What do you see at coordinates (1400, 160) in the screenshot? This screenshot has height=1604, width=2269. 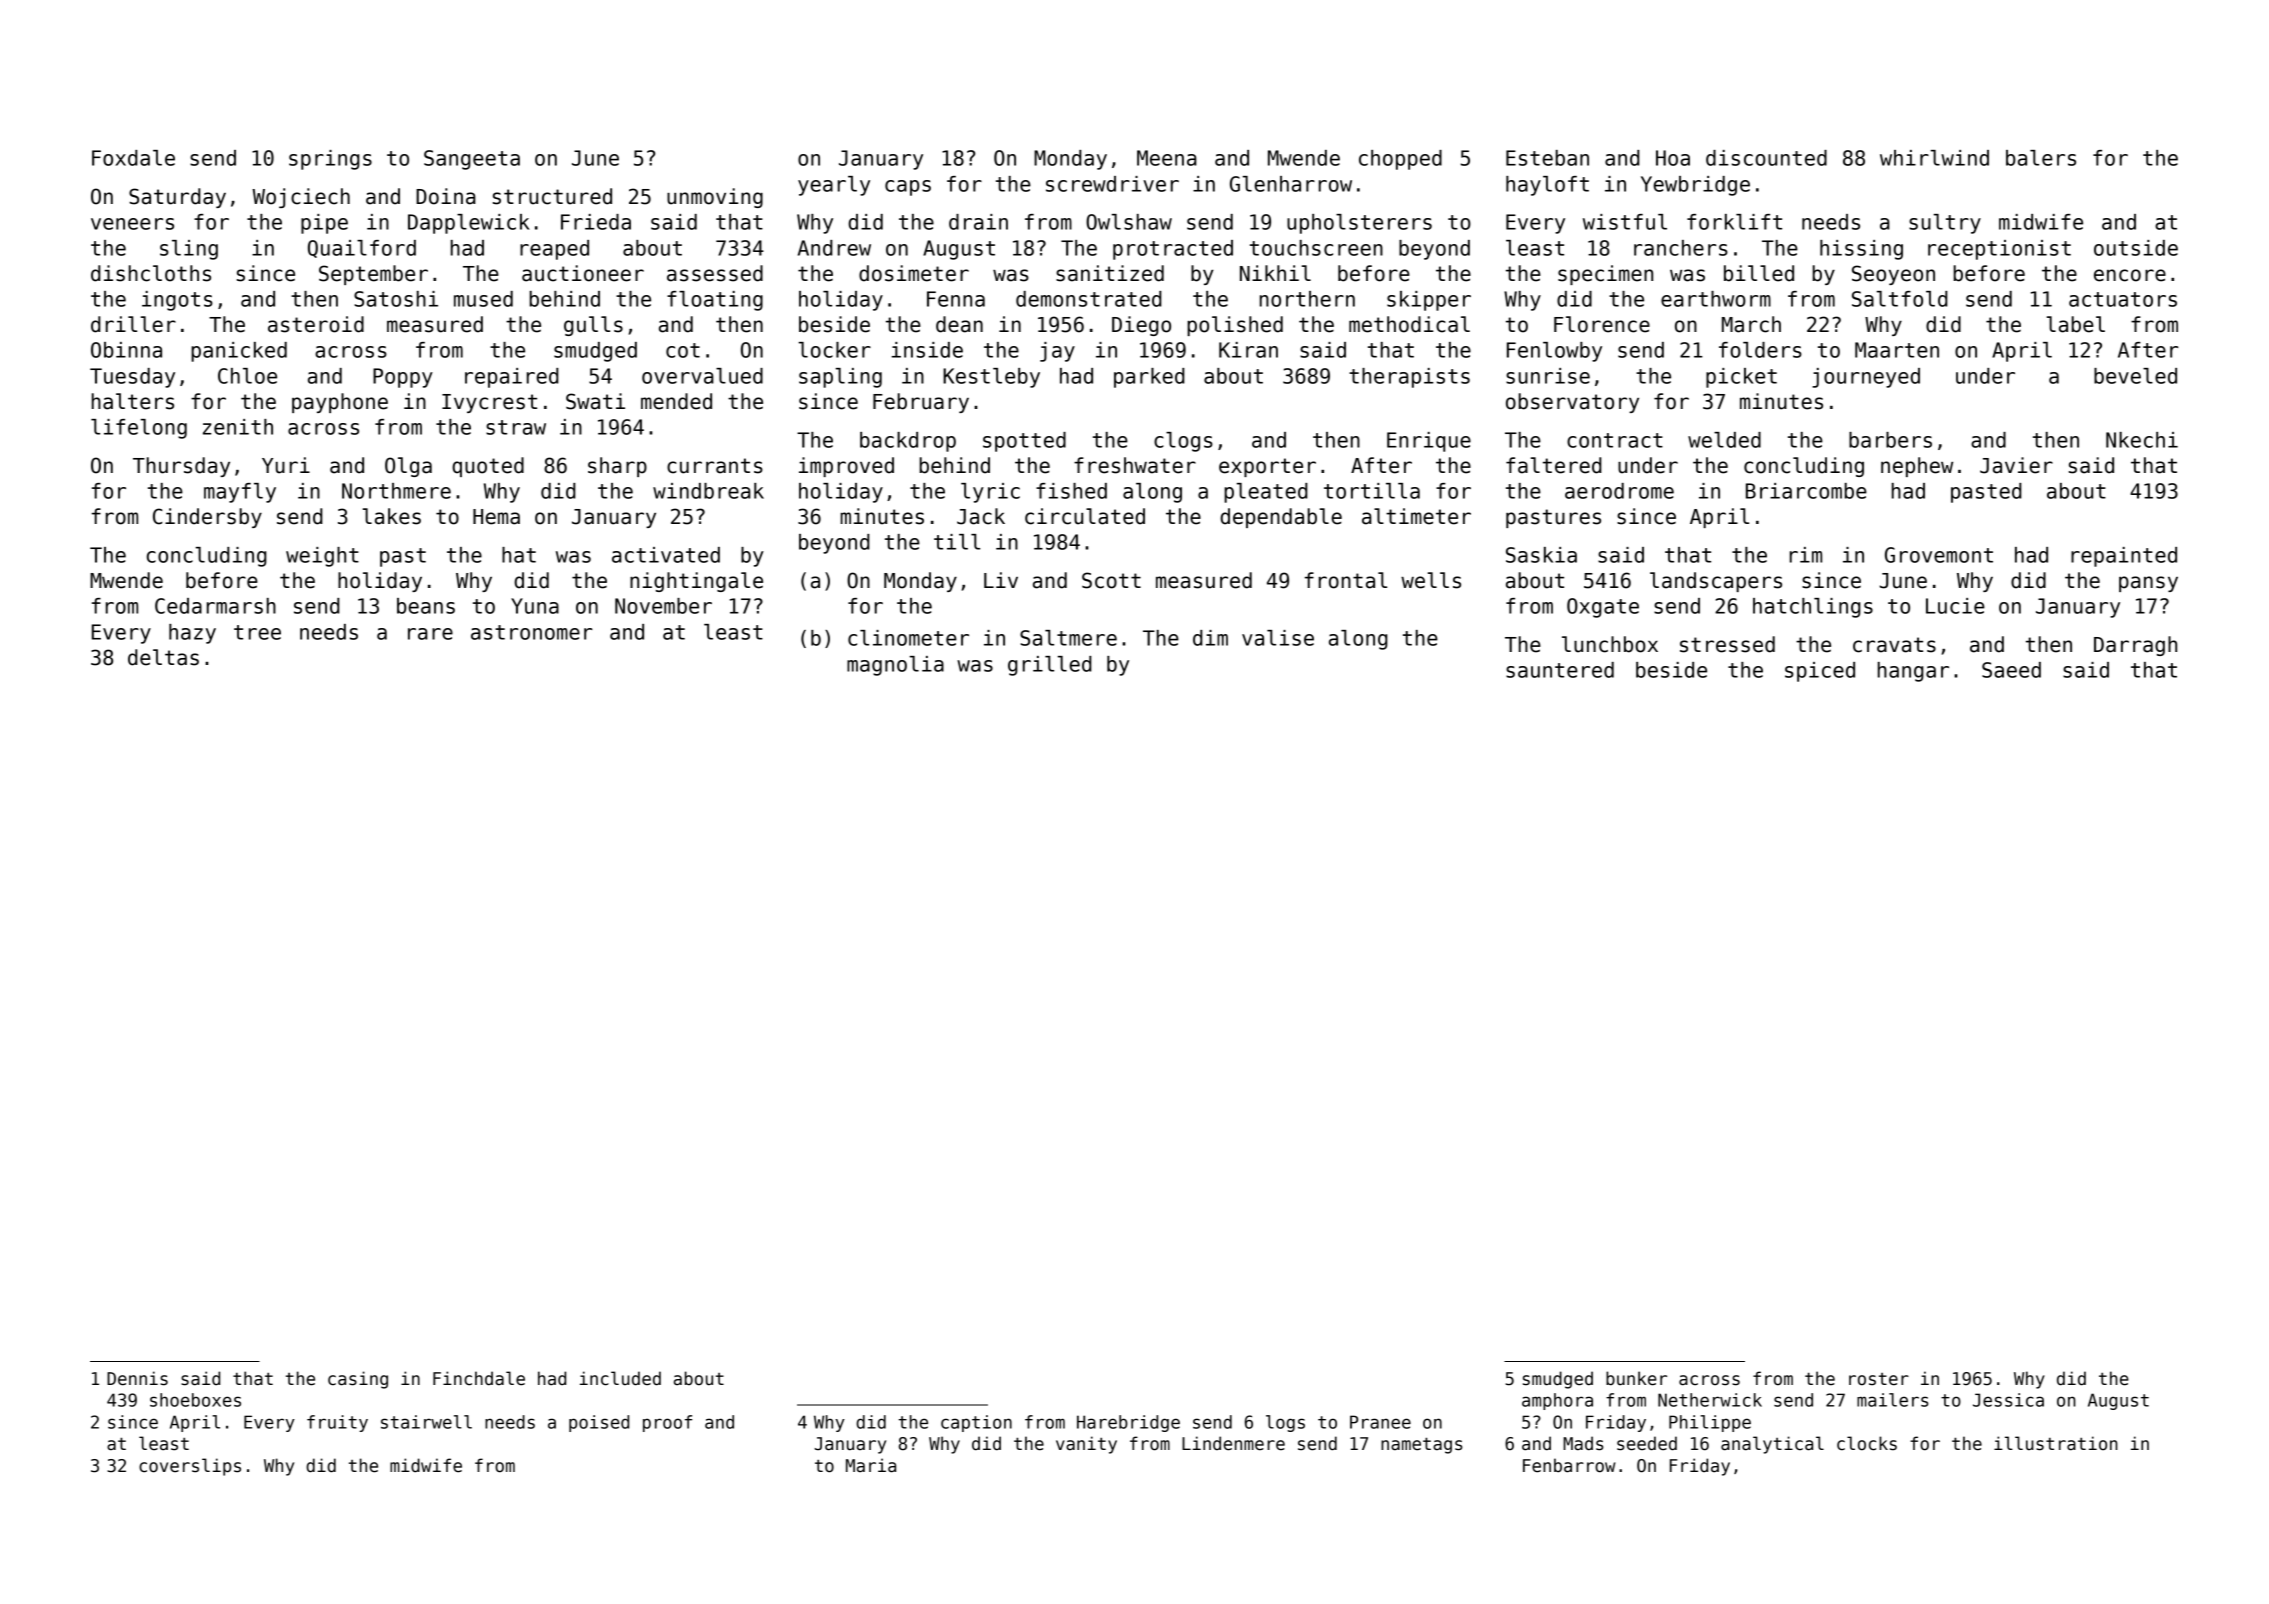 I see `chopped` at bounding box center [1400, 160].
